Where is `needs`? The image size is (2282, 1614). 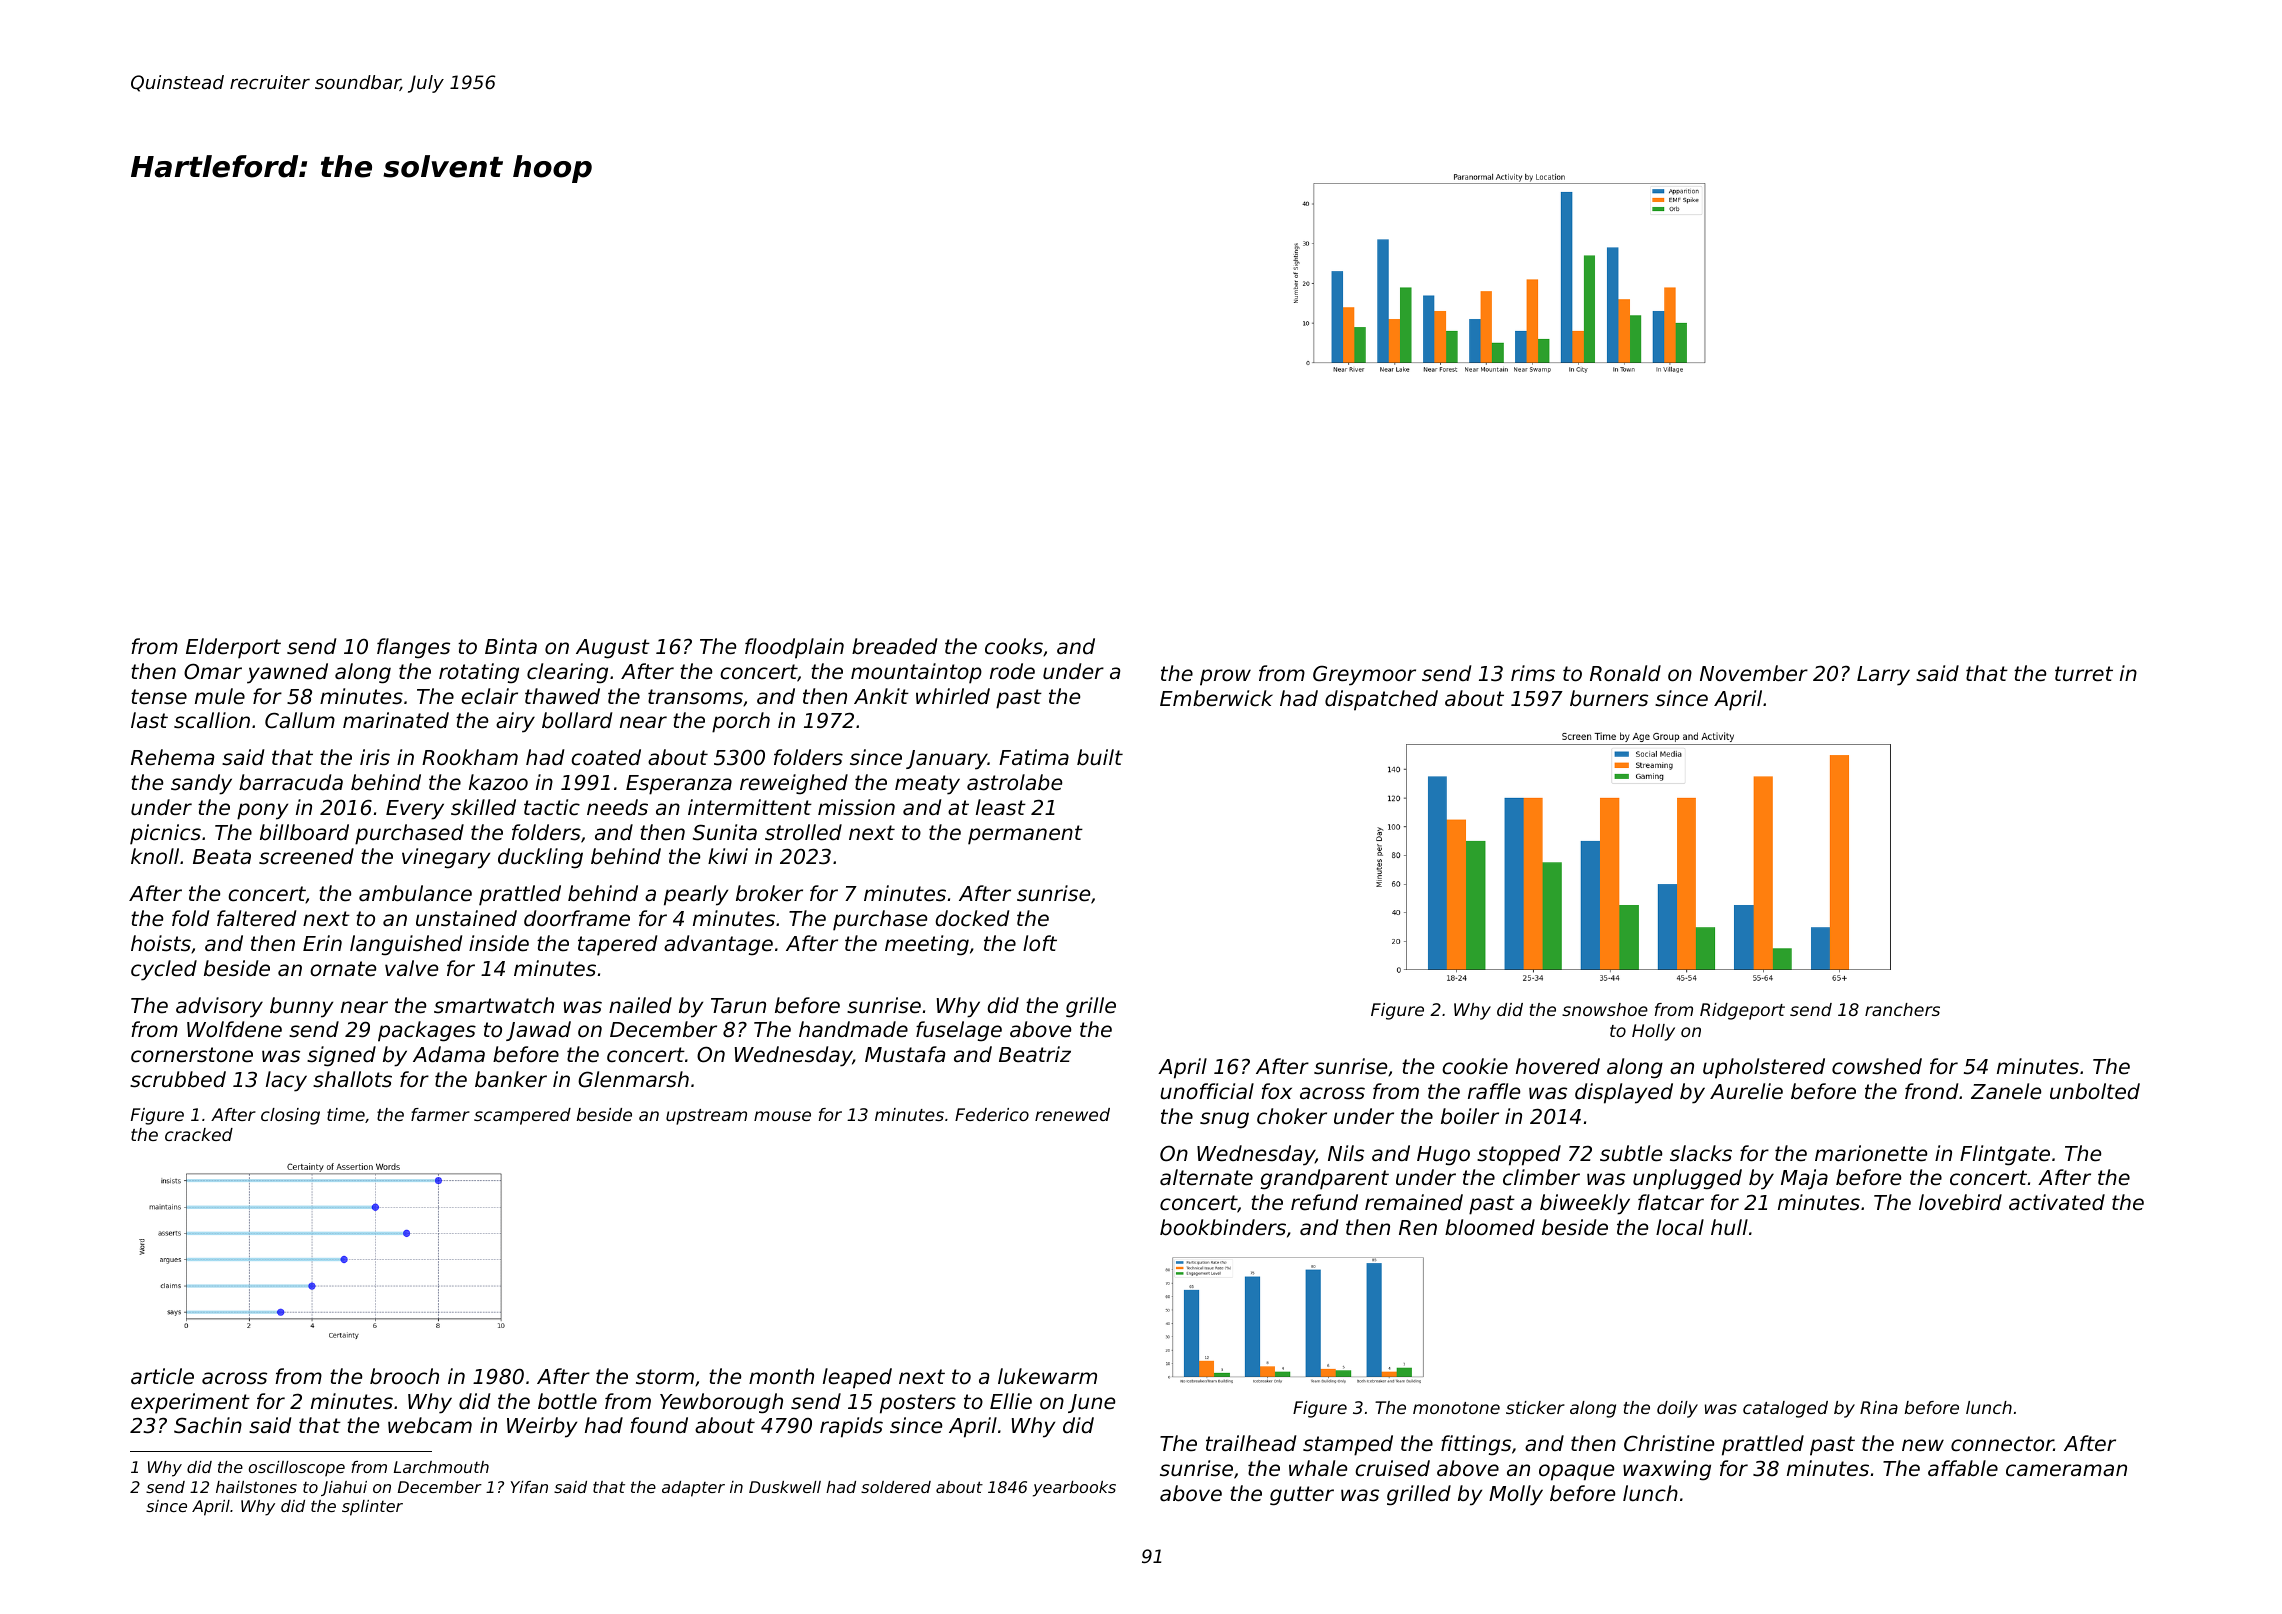
needs is located at coordinates (617, 807).
